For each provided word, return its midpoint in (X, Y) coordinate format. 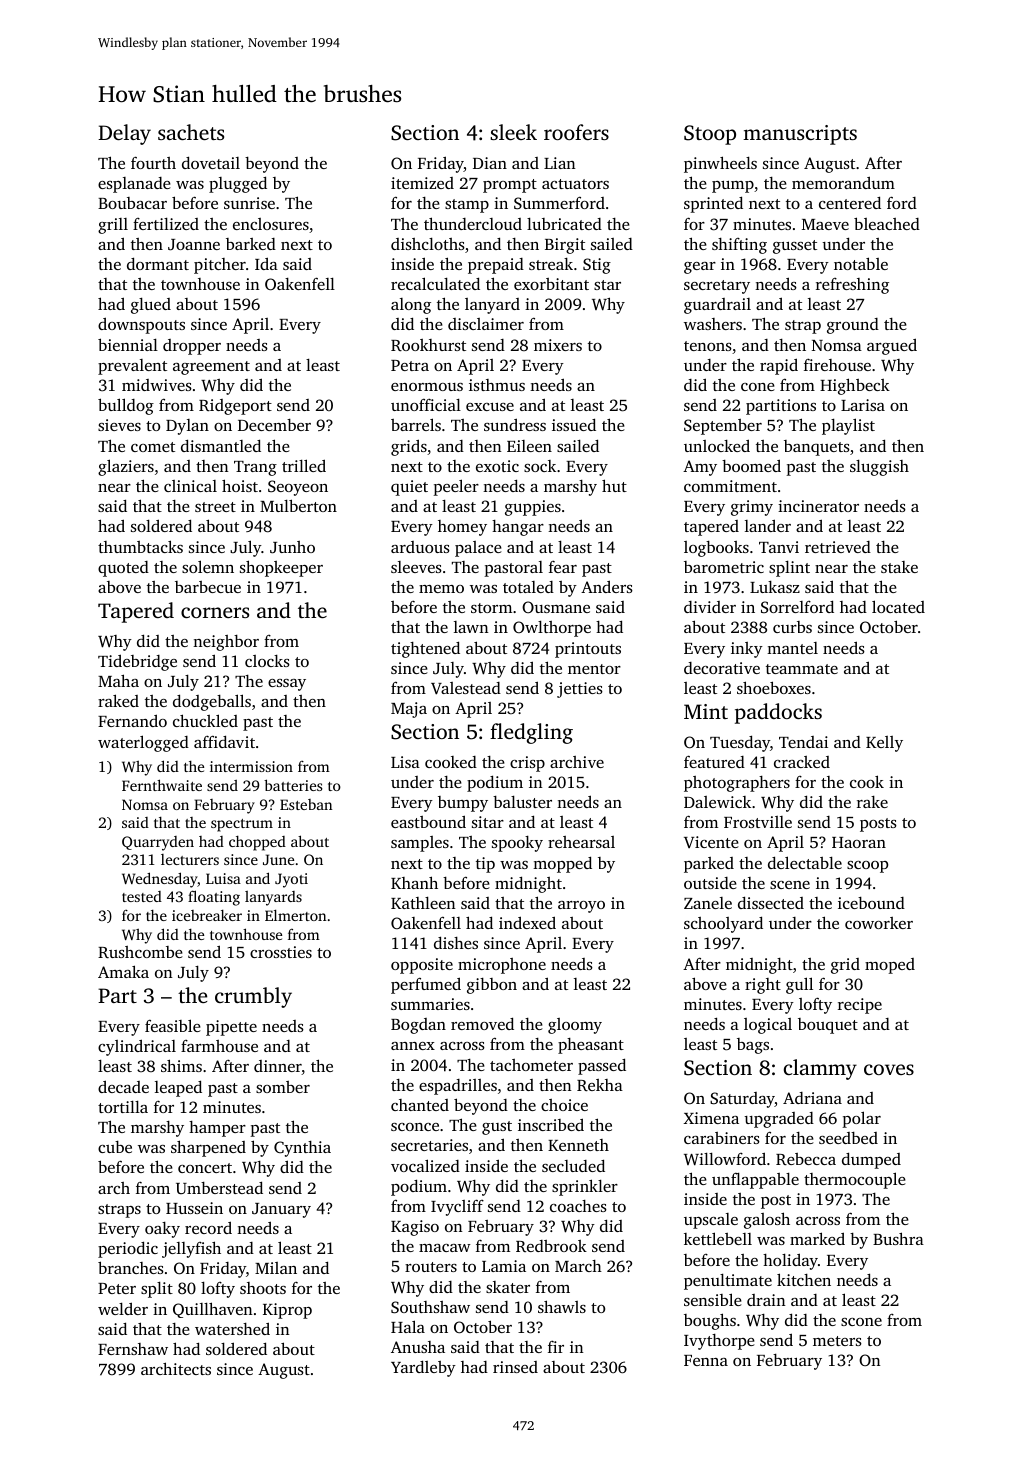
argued (892, 346)
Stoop (710, 135)
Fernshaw (133, 1349)
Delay (124, 134)
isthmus (497, 385)
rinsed (515, 1367)
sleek (513, 132)
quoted (123, 569)
